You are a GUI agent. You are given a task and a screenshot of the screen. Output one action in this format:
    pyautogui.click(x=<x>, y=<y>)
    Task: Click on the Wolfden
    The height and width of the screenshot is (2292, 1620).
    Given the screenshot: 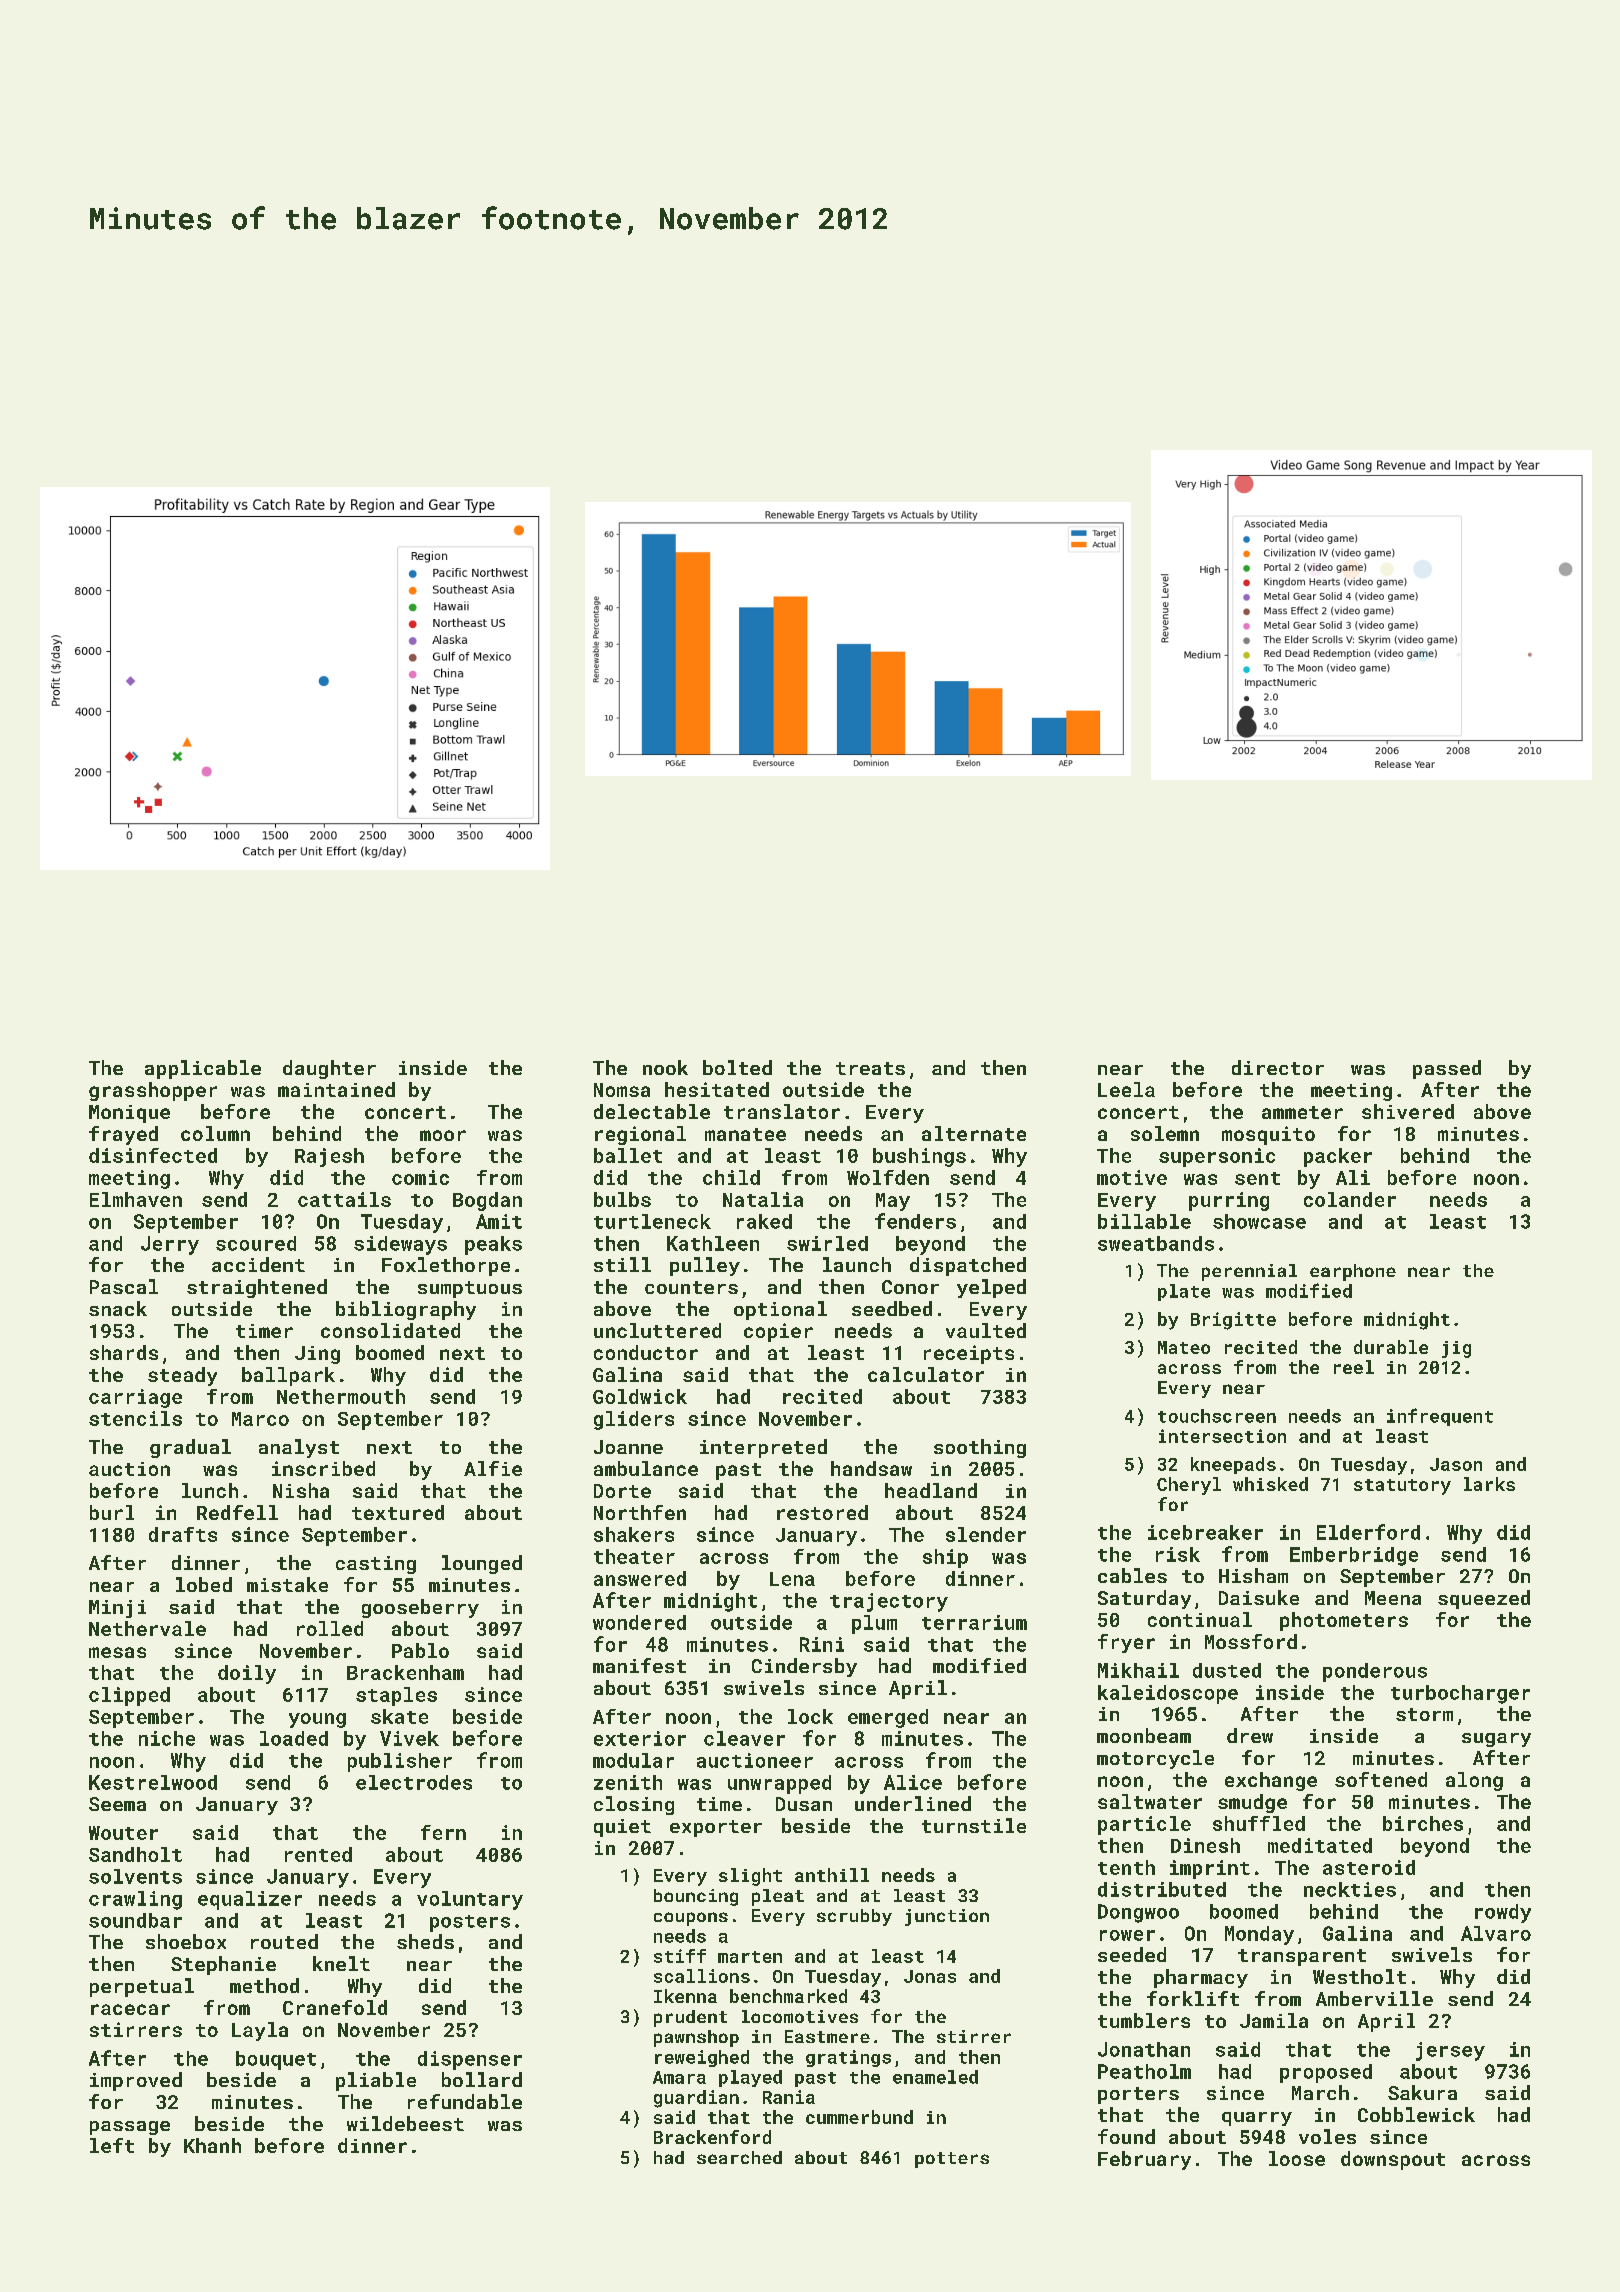 What is the action you would take?
    pyautogui.click(x=888, y=1177)
